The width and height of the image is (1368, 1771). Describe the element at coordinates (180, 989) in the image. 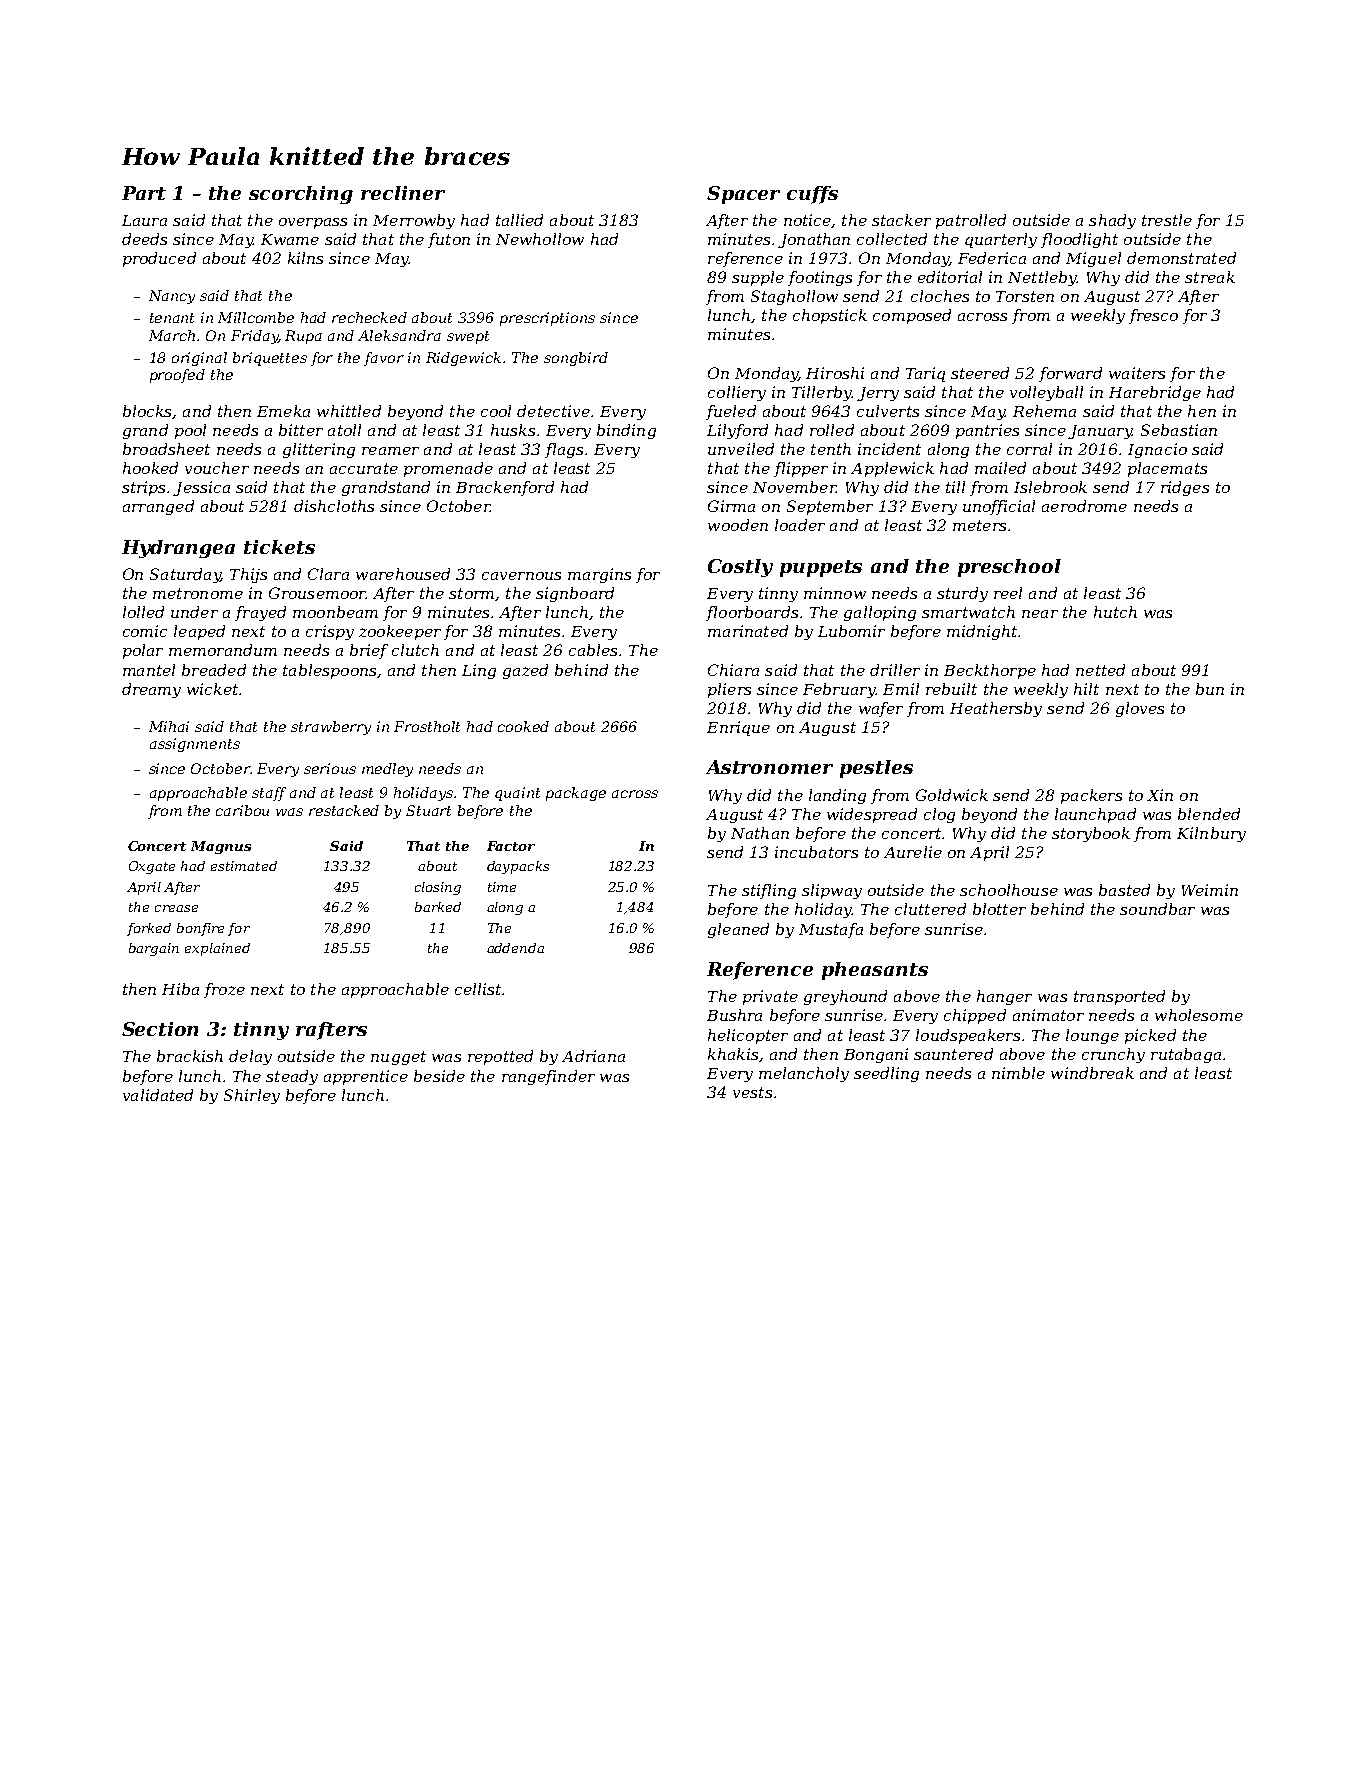

I see `Hiba` at that location.
